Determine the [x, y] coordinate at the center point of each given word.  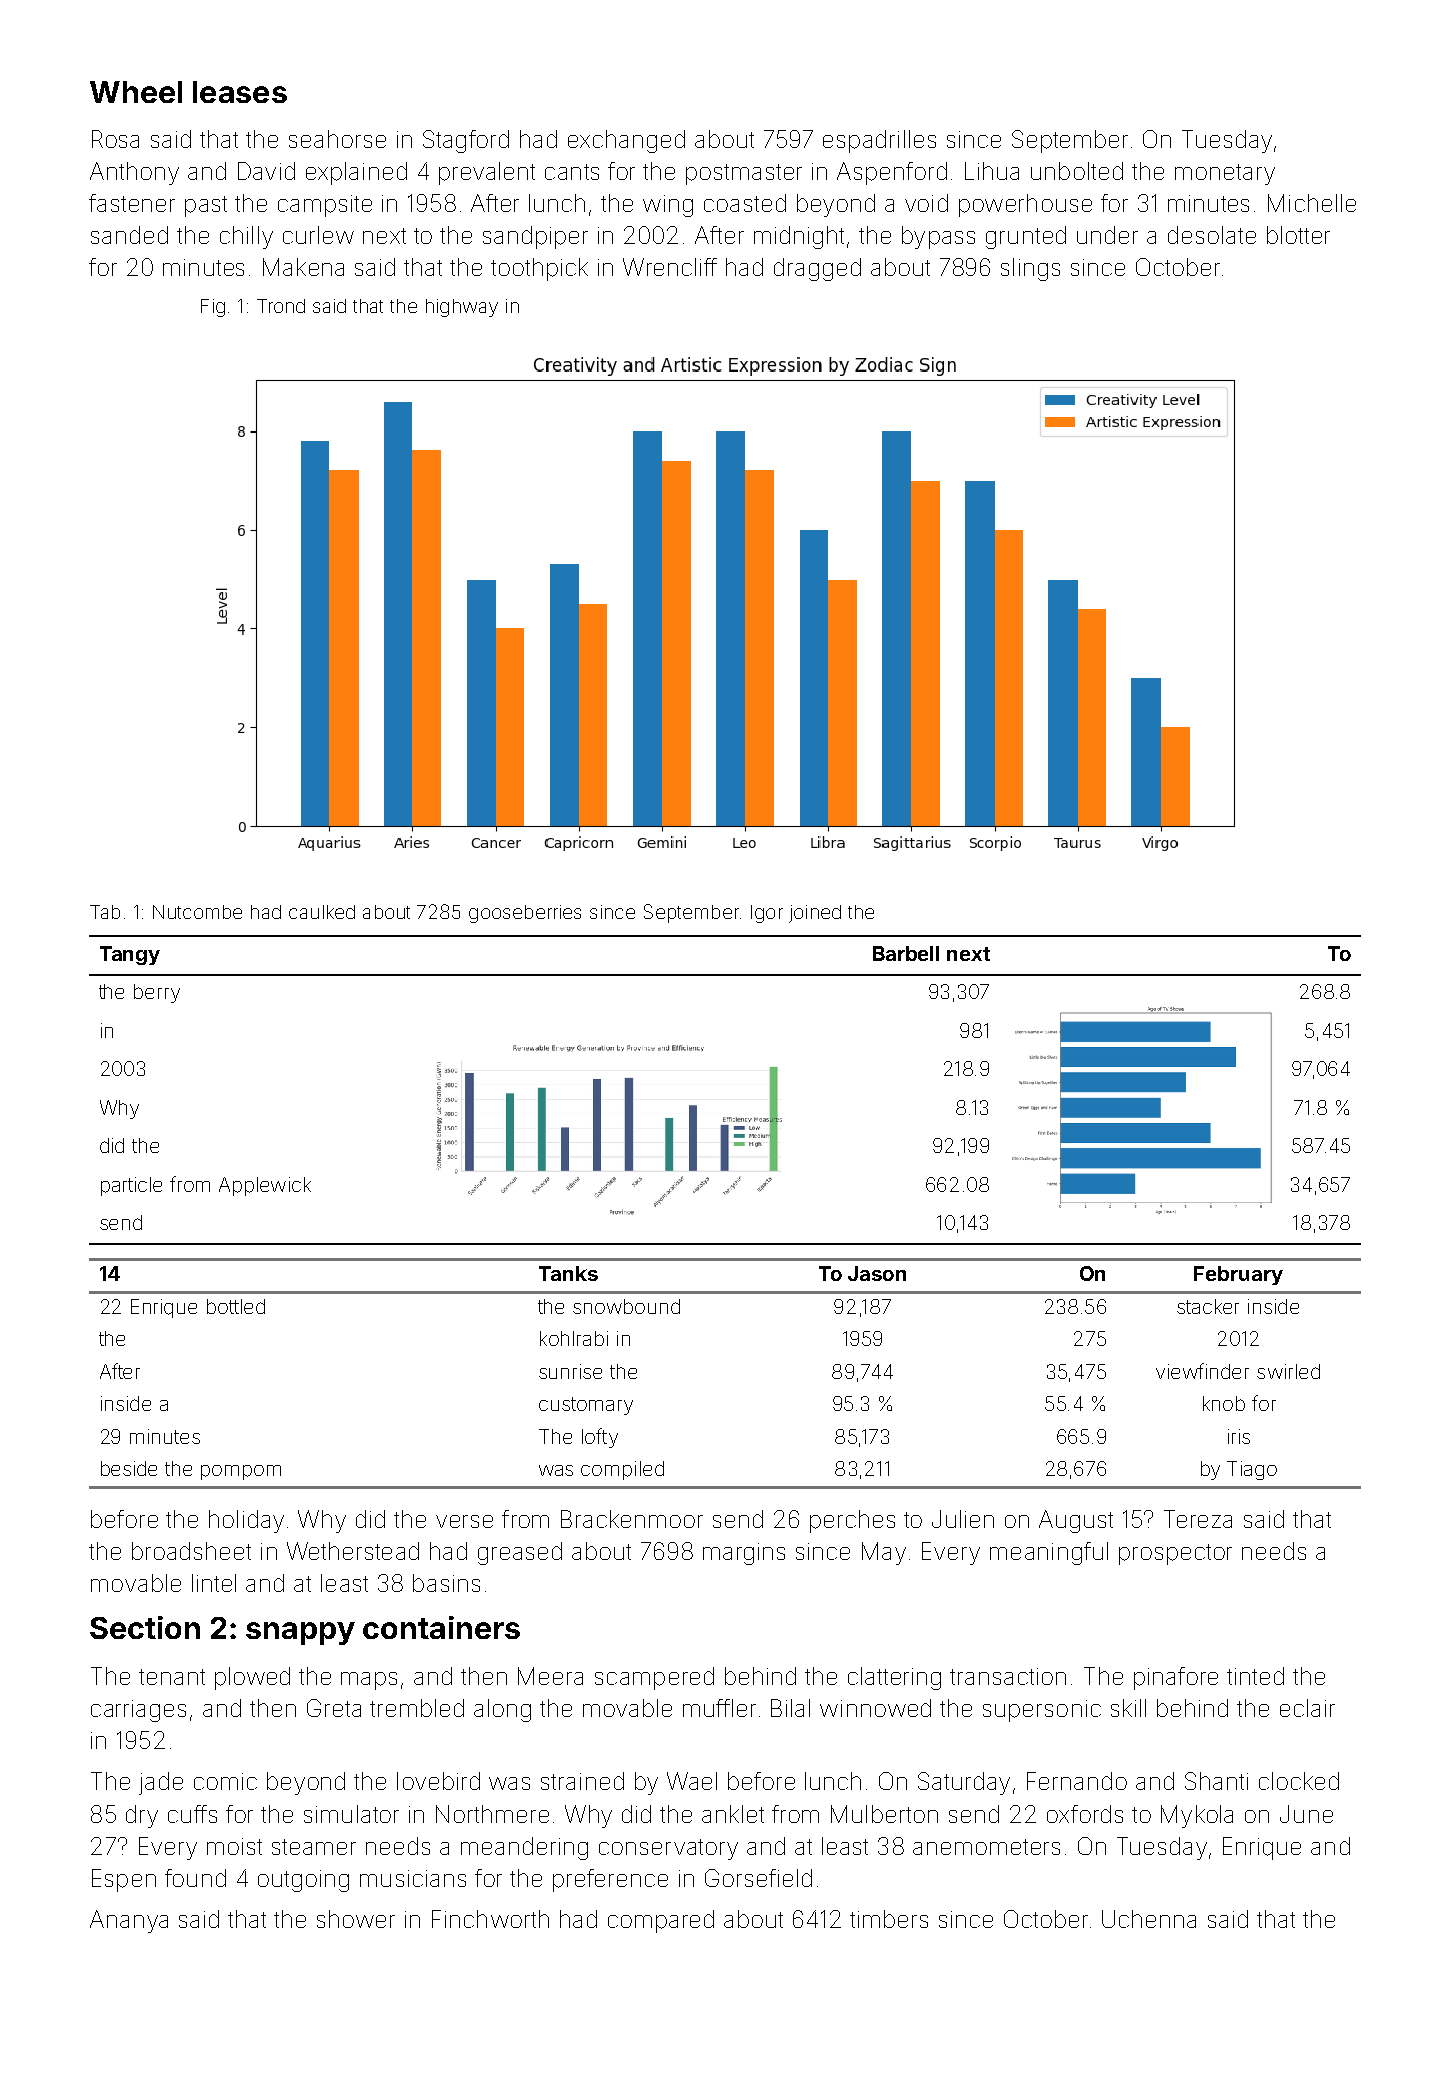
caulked [322, 912]
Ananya [129, 1921]
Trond [281, 306]
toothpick [539, 269]
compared [661, 1921]
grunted [1026, 237]
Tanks [568, 1273]
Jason [877, 1273]
